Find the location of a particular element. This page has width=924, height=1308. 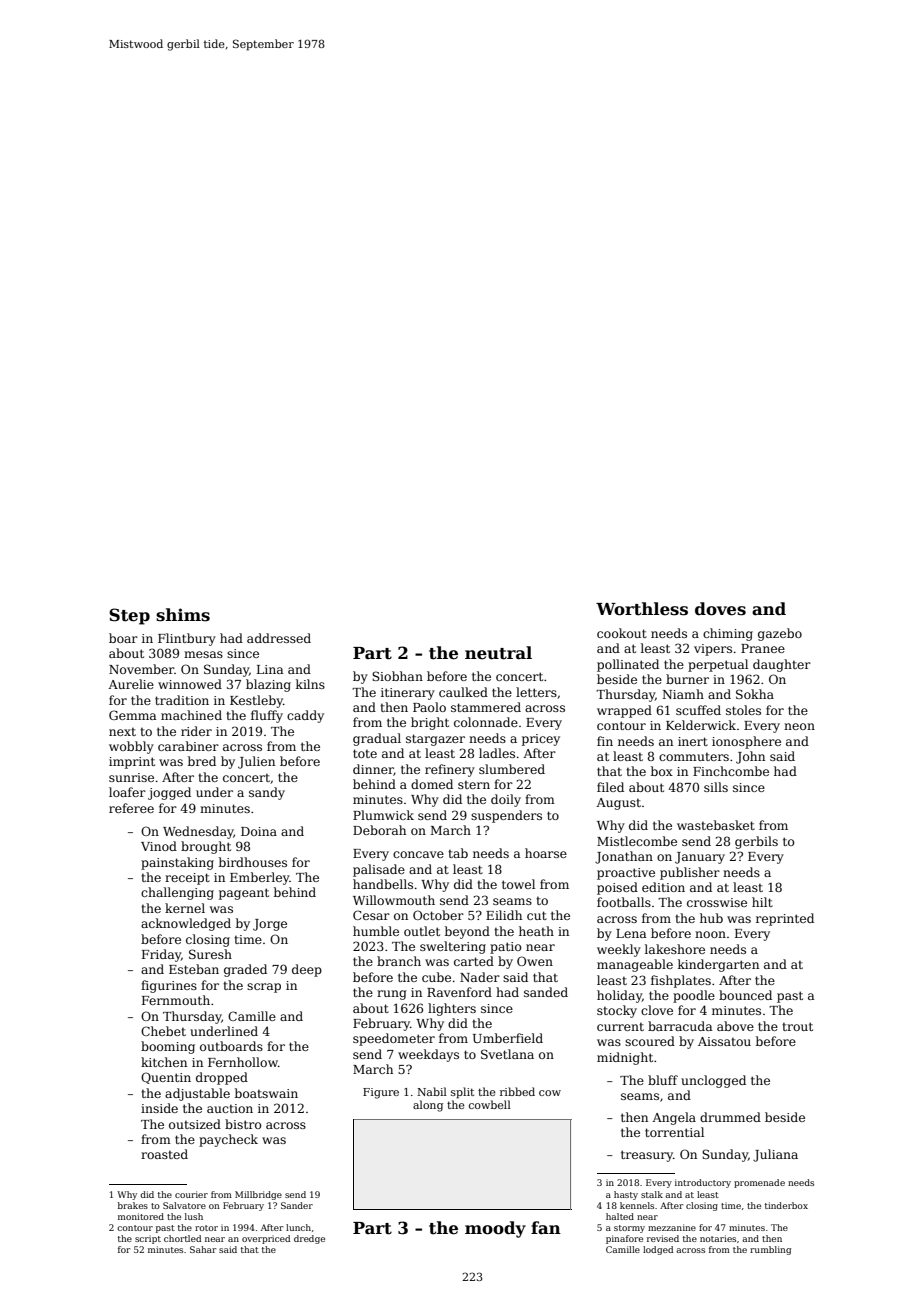

paycheck is located at coordinates (228, 1140).
